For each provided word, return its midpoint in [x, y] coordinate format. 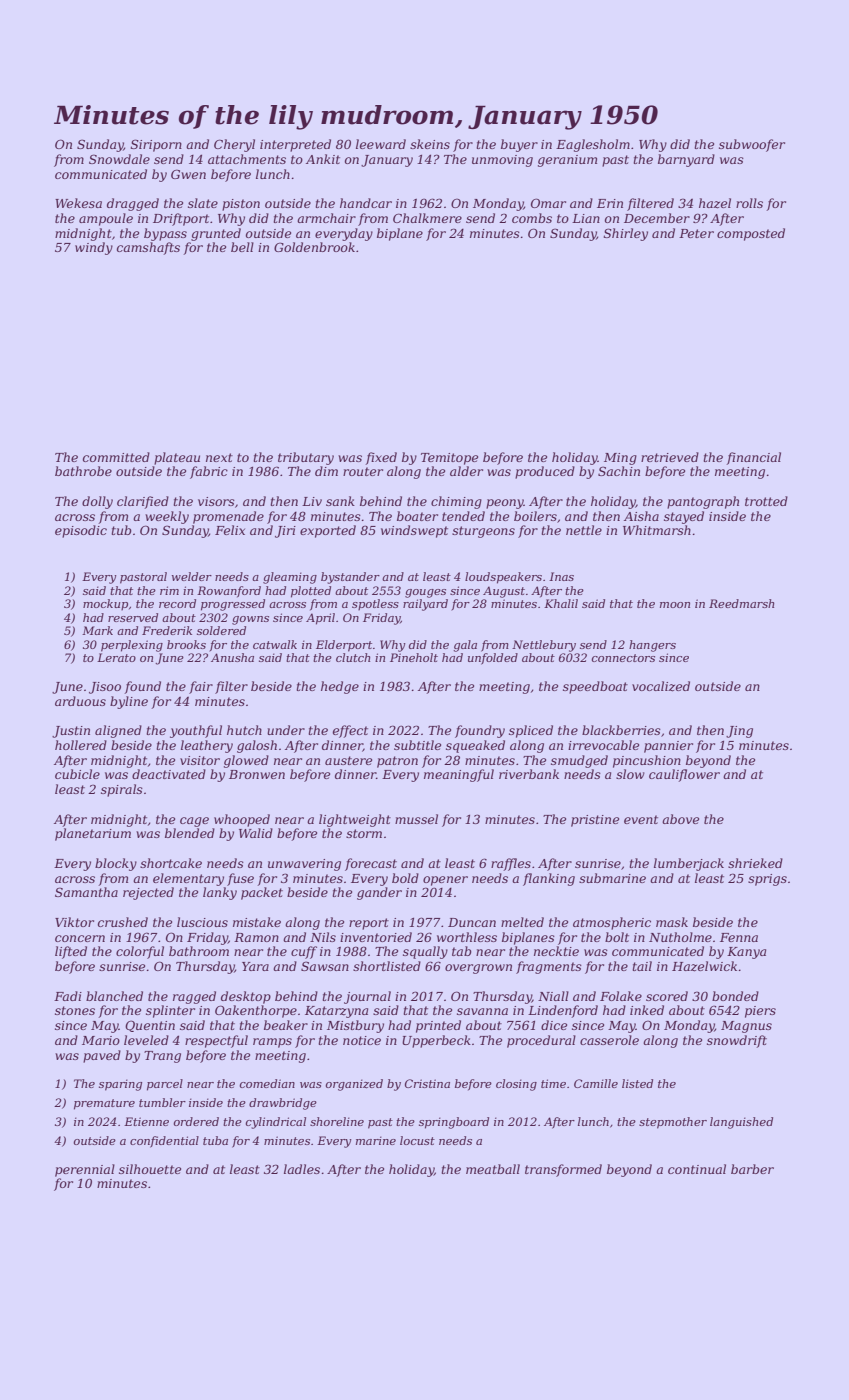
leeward [381, 144]
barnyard [686, 160]
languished [741, 1123]
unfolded [493, 659]
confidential [164, 1142]
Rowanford [229, 592]
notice [362, 1040]
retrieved [670, 457]
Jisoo [105, 688]
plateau [177, 458]
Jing [739, 732]
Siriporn [156, 145]
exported [328, 531]
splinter [170, 1011]
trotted [766, 501]
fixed [381, 458]
